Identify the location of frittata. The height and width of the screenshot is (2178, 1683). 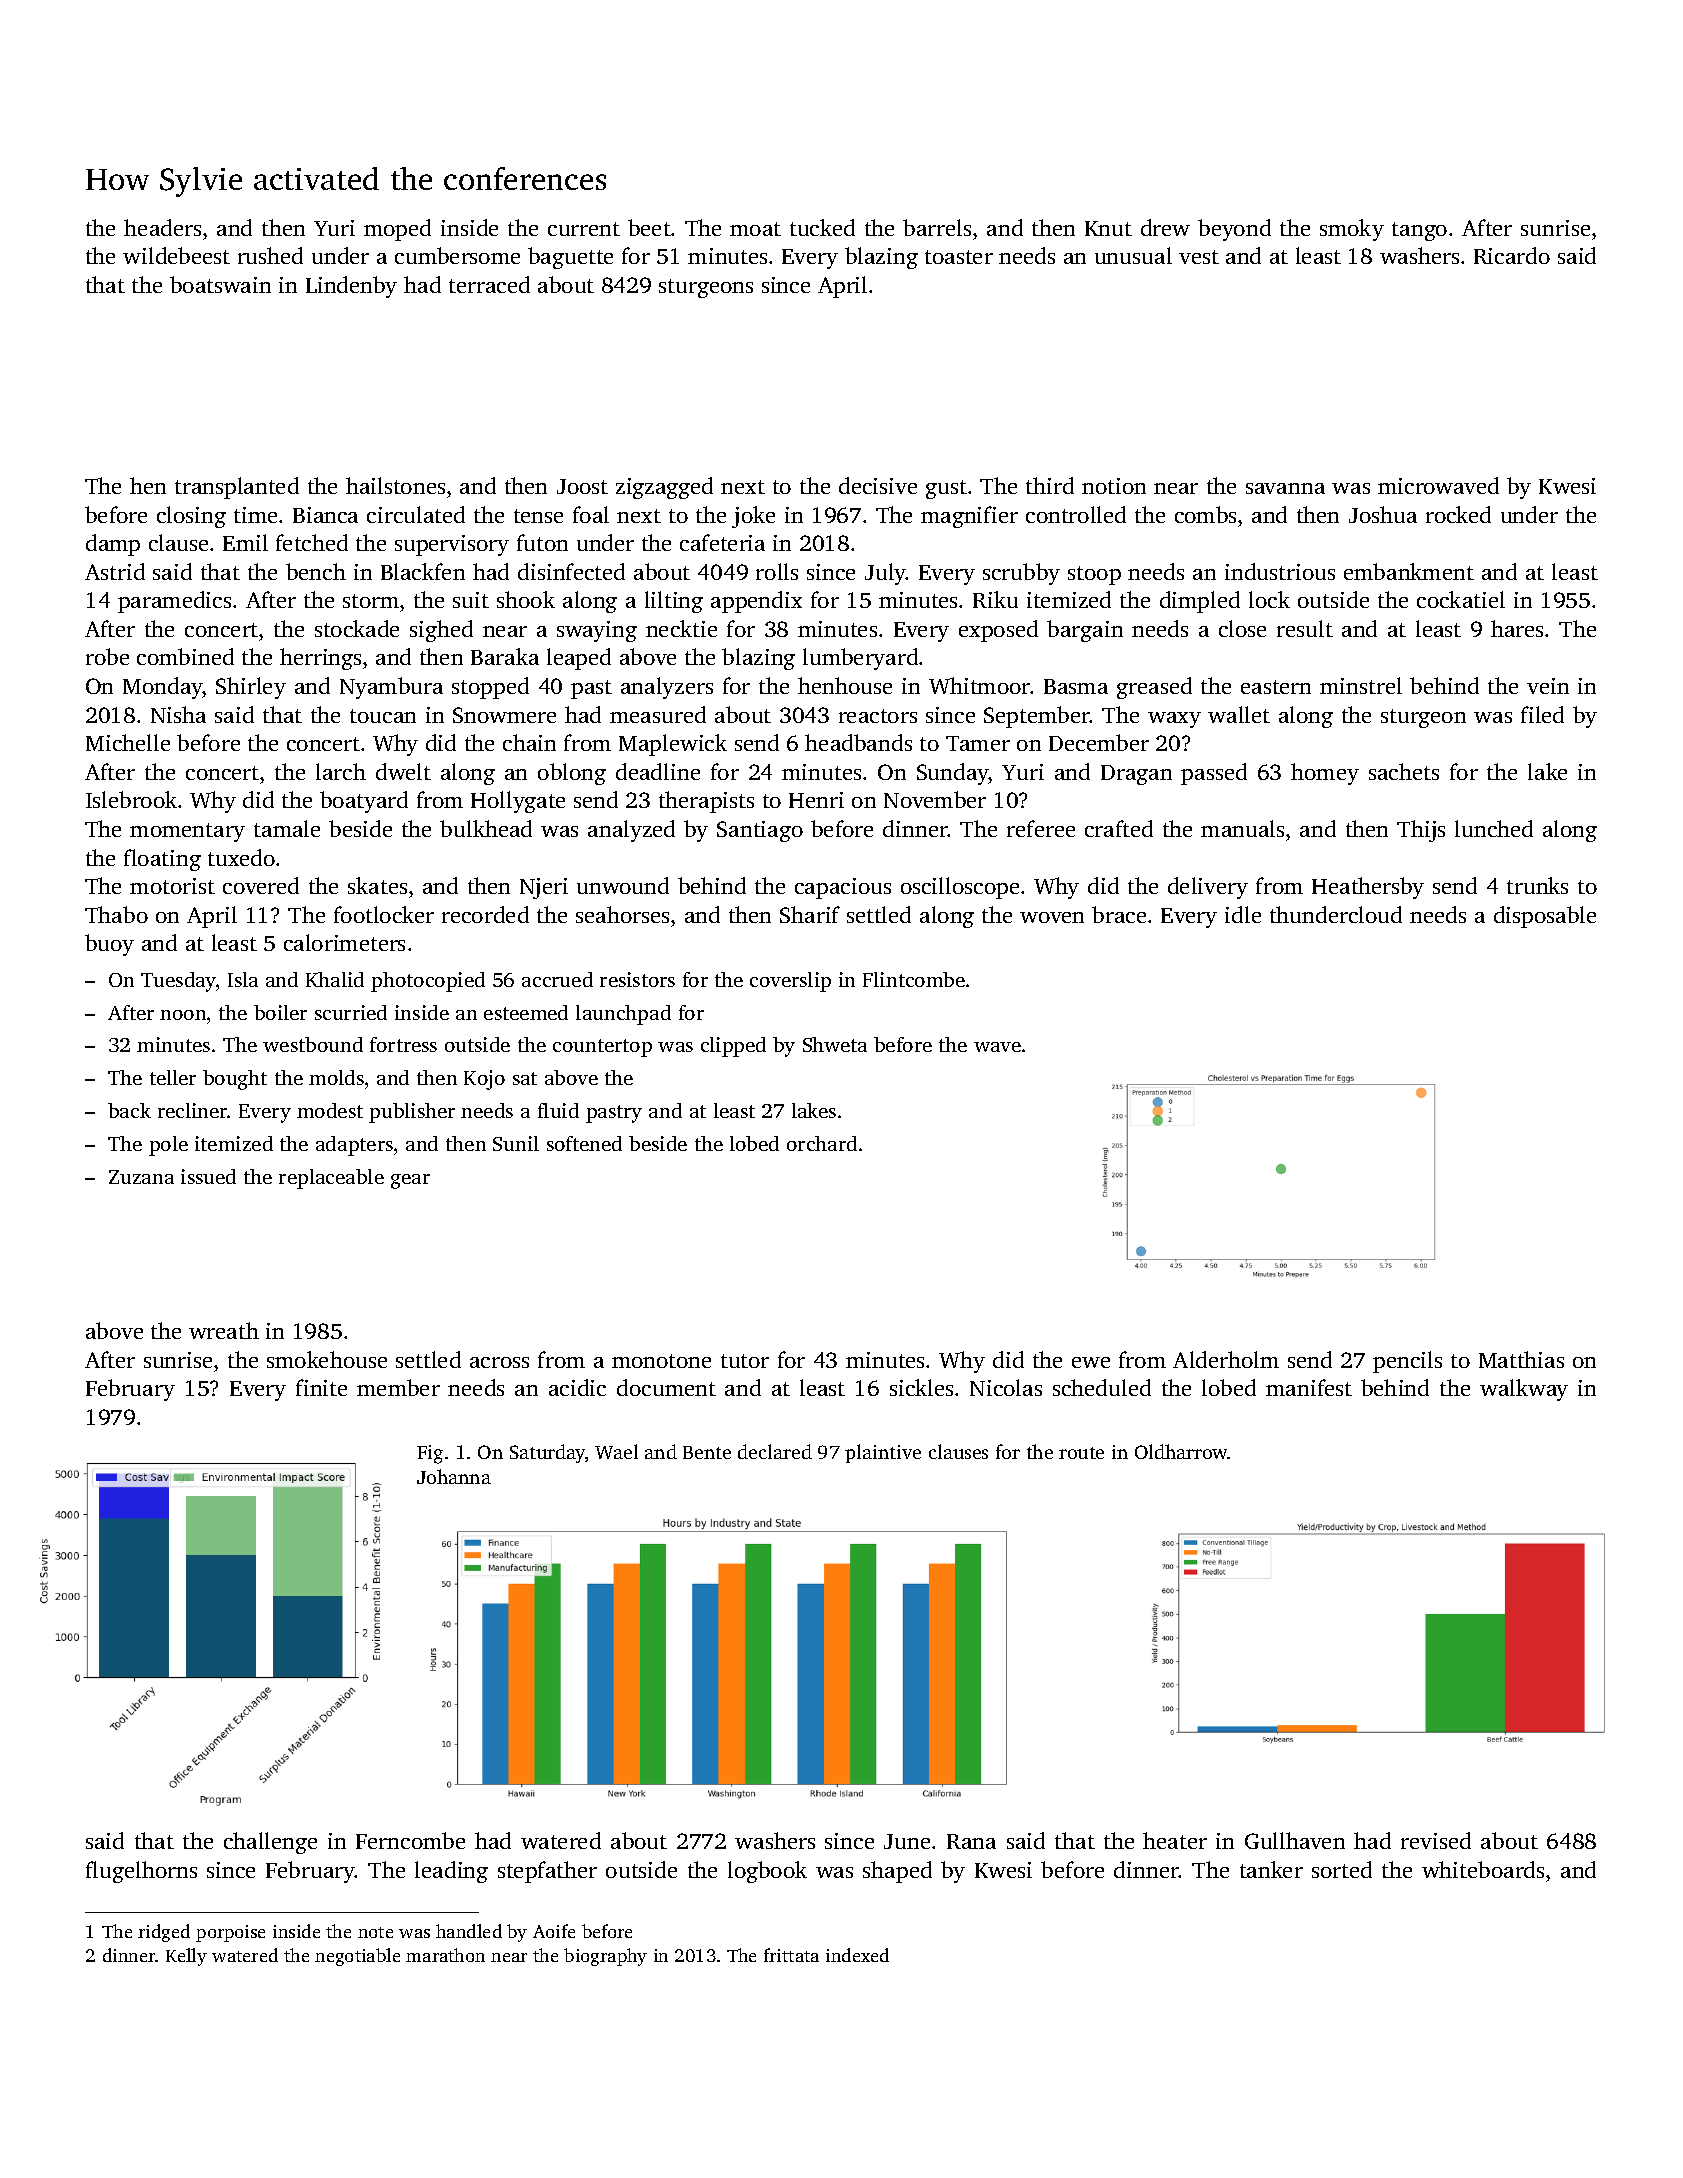
(791, 1955).
